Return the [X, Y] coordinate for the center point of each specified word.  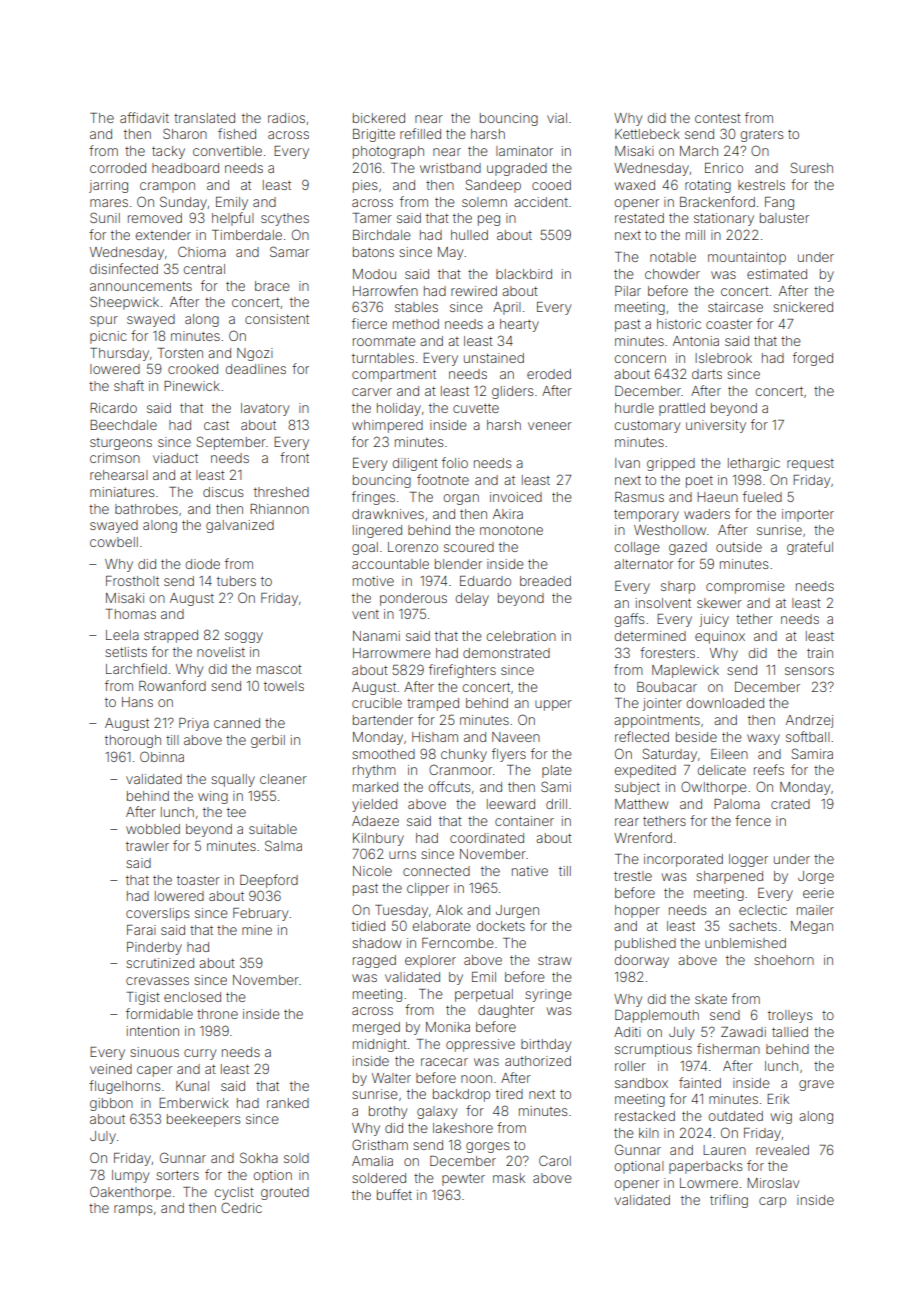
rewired [474, 291]
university [716, 426]
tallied [790, 1032]
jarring [108, 186]
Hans [137, 702]
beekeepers [203, 1120]
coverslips [157, 914]
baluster [784, 218]
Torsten [180, 353]
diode [203, 564]
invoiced [516, 497]
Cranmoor [460, 769]
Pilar [628, 291]
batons [373, 252]
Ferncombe [458, 943]
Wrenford [643, 837]
